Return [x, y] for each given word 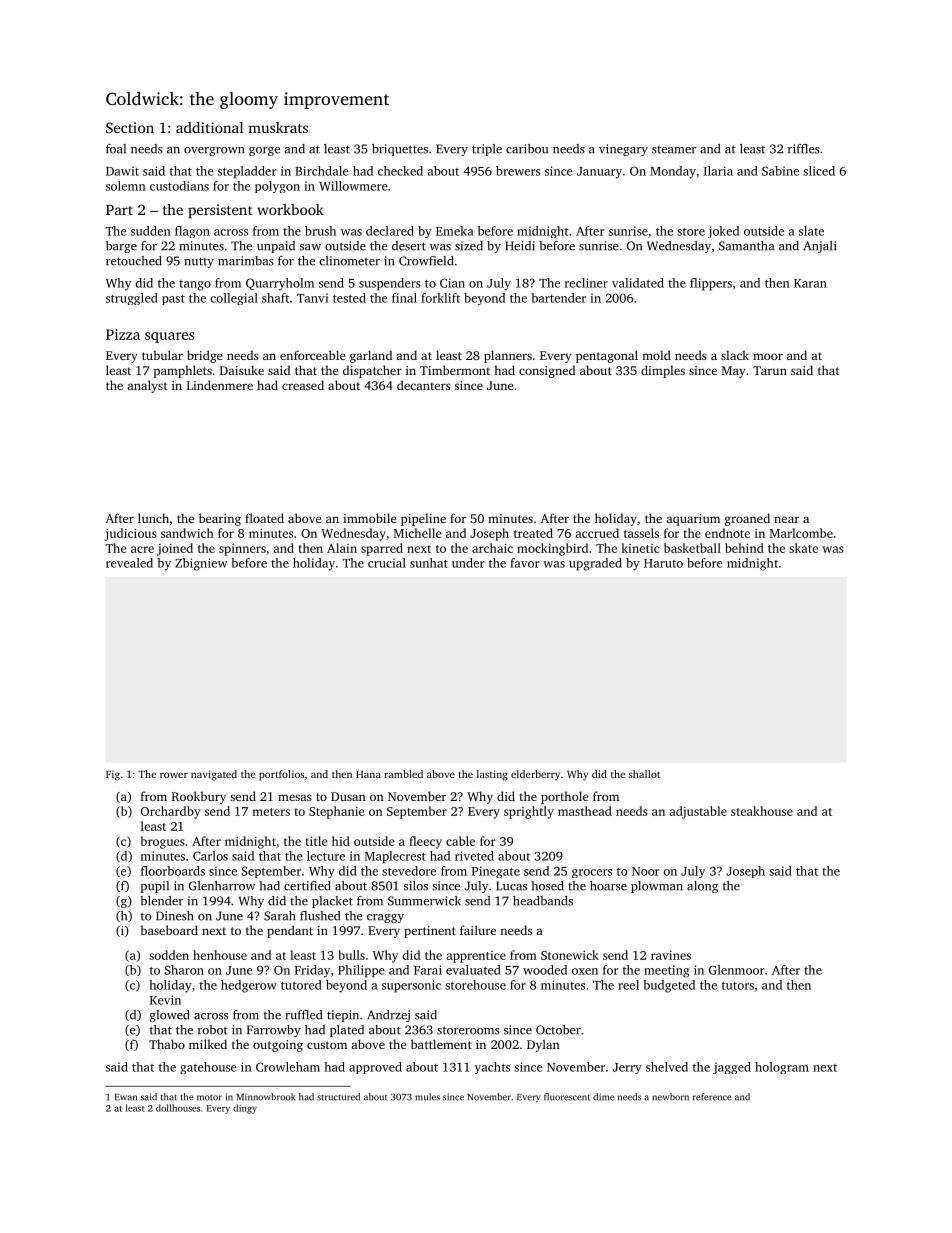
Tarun [770, 370]
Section [130, 127]
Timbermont [455, 370]
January [599, 173]
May [733, 372]
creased [303, 385]
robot [213, 1030]
